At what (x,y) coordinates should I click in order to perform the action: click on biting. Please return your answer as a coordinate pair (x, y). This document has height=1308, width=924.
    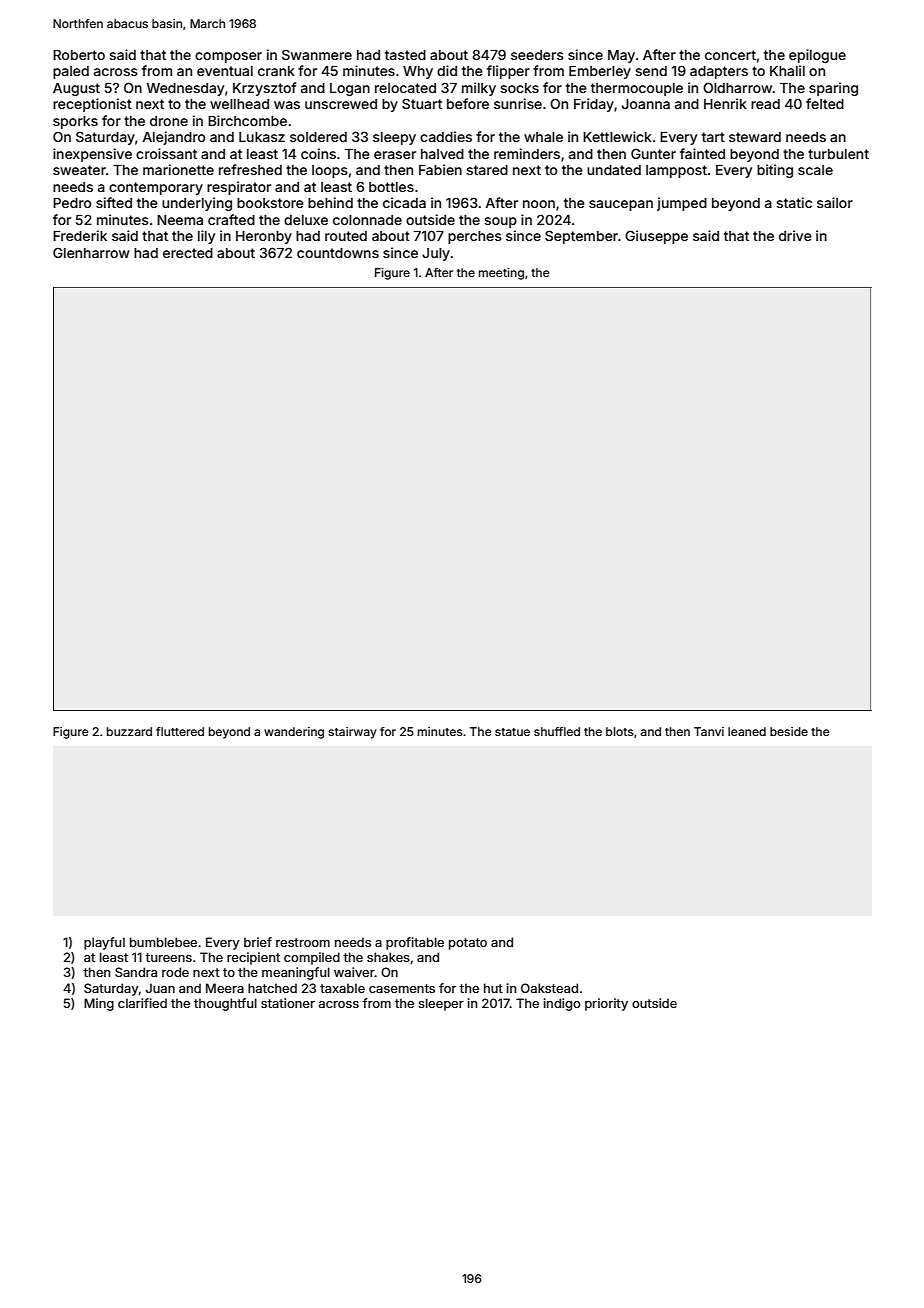
    Looking at the image, I should click on (775, 171).
